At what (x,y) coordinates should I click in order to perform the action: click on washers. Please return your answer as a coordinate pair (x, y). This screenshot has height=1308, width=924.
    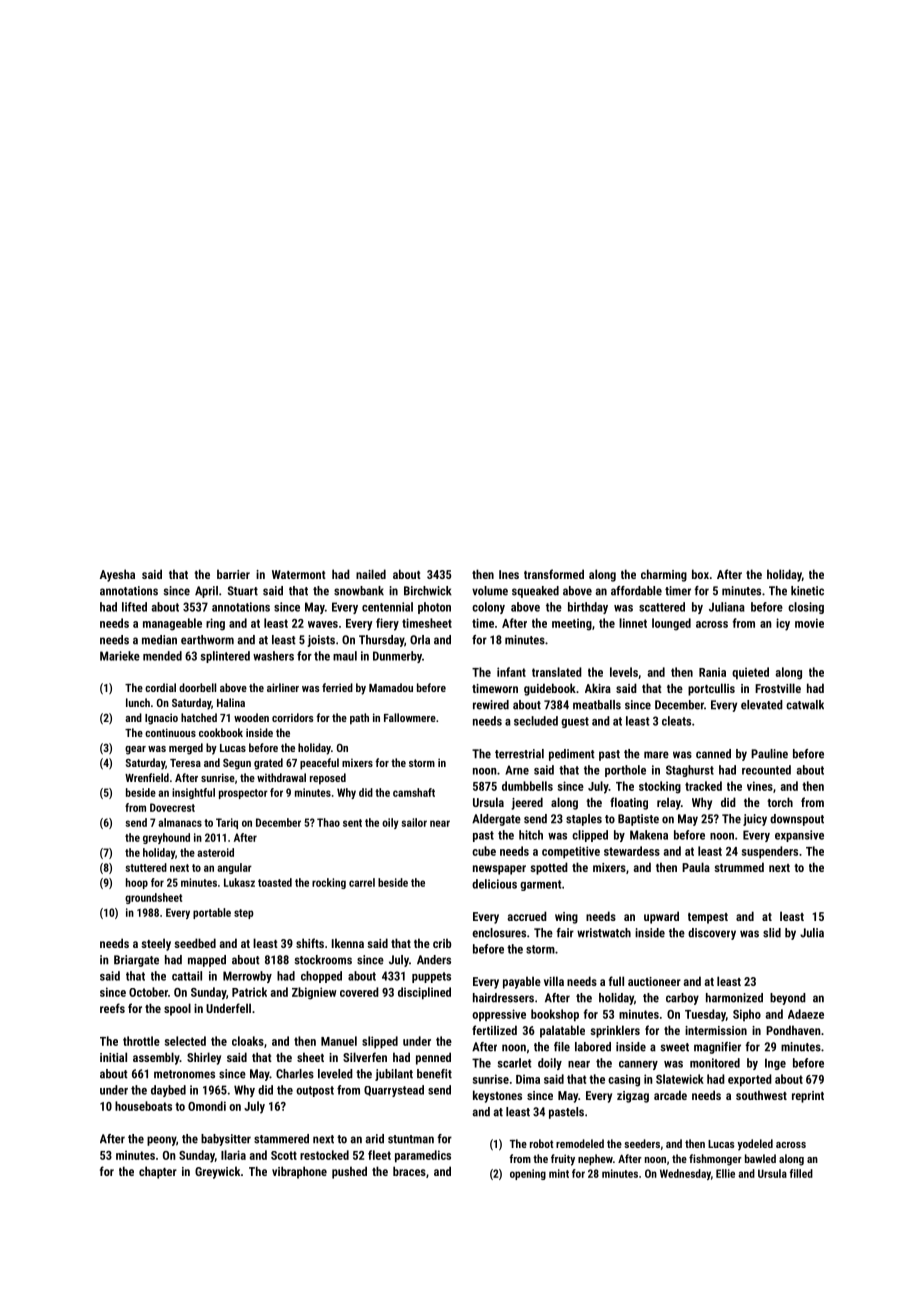
    Looking at the image, I should click on (273, 656).
